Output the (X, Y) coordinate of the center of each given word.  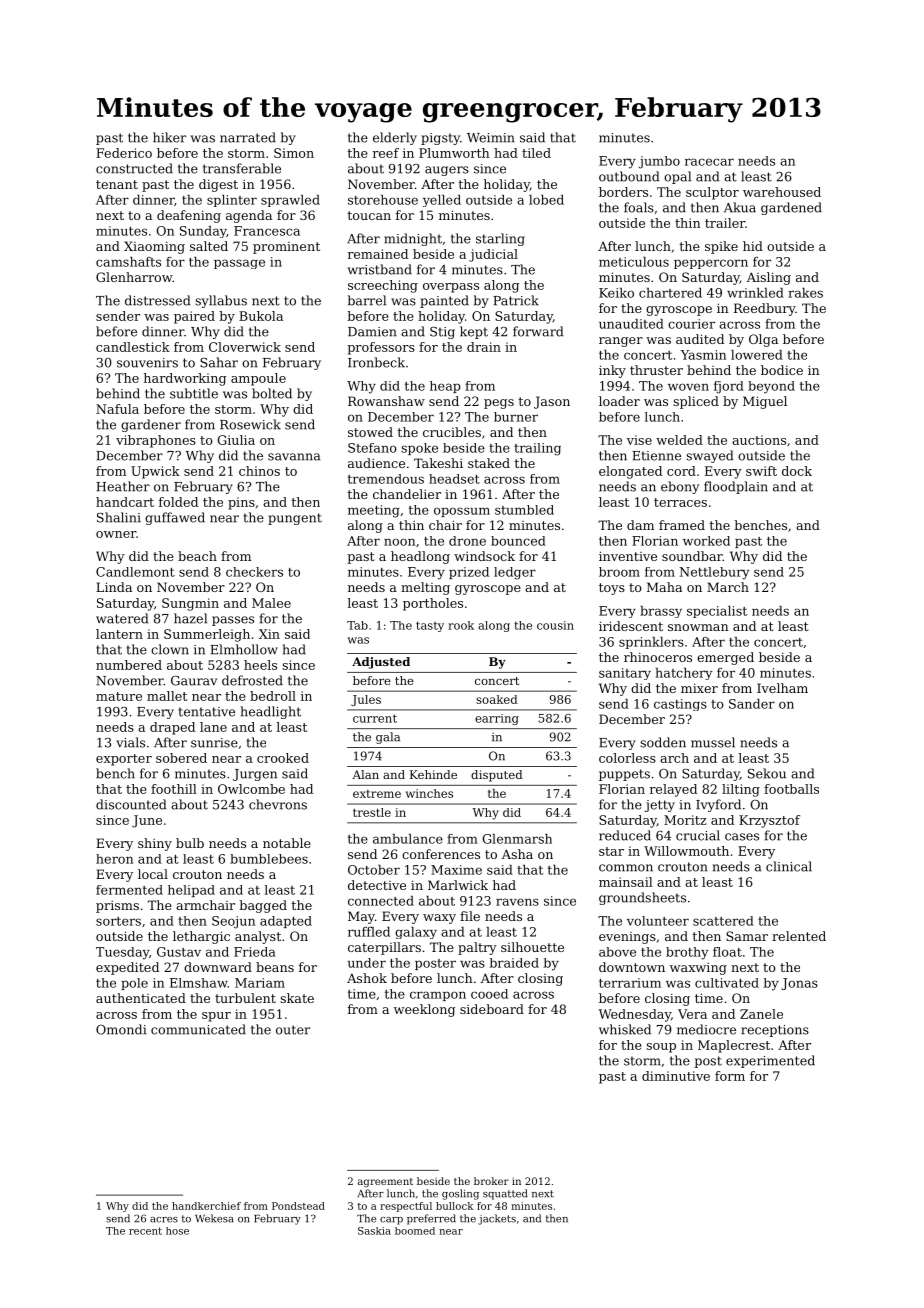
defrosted (252, 680)
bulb (190, 843)
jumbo (659, 162)
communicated (198, 1029)
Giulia (236, 440)
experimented (770, 1061)
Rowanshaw (386, 401)
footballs (791, 789)
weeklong (424, 1010)
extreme (377, 794)
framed (682, 525)
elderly (395, 138)
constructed (134, 168)
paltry (477, 948)
